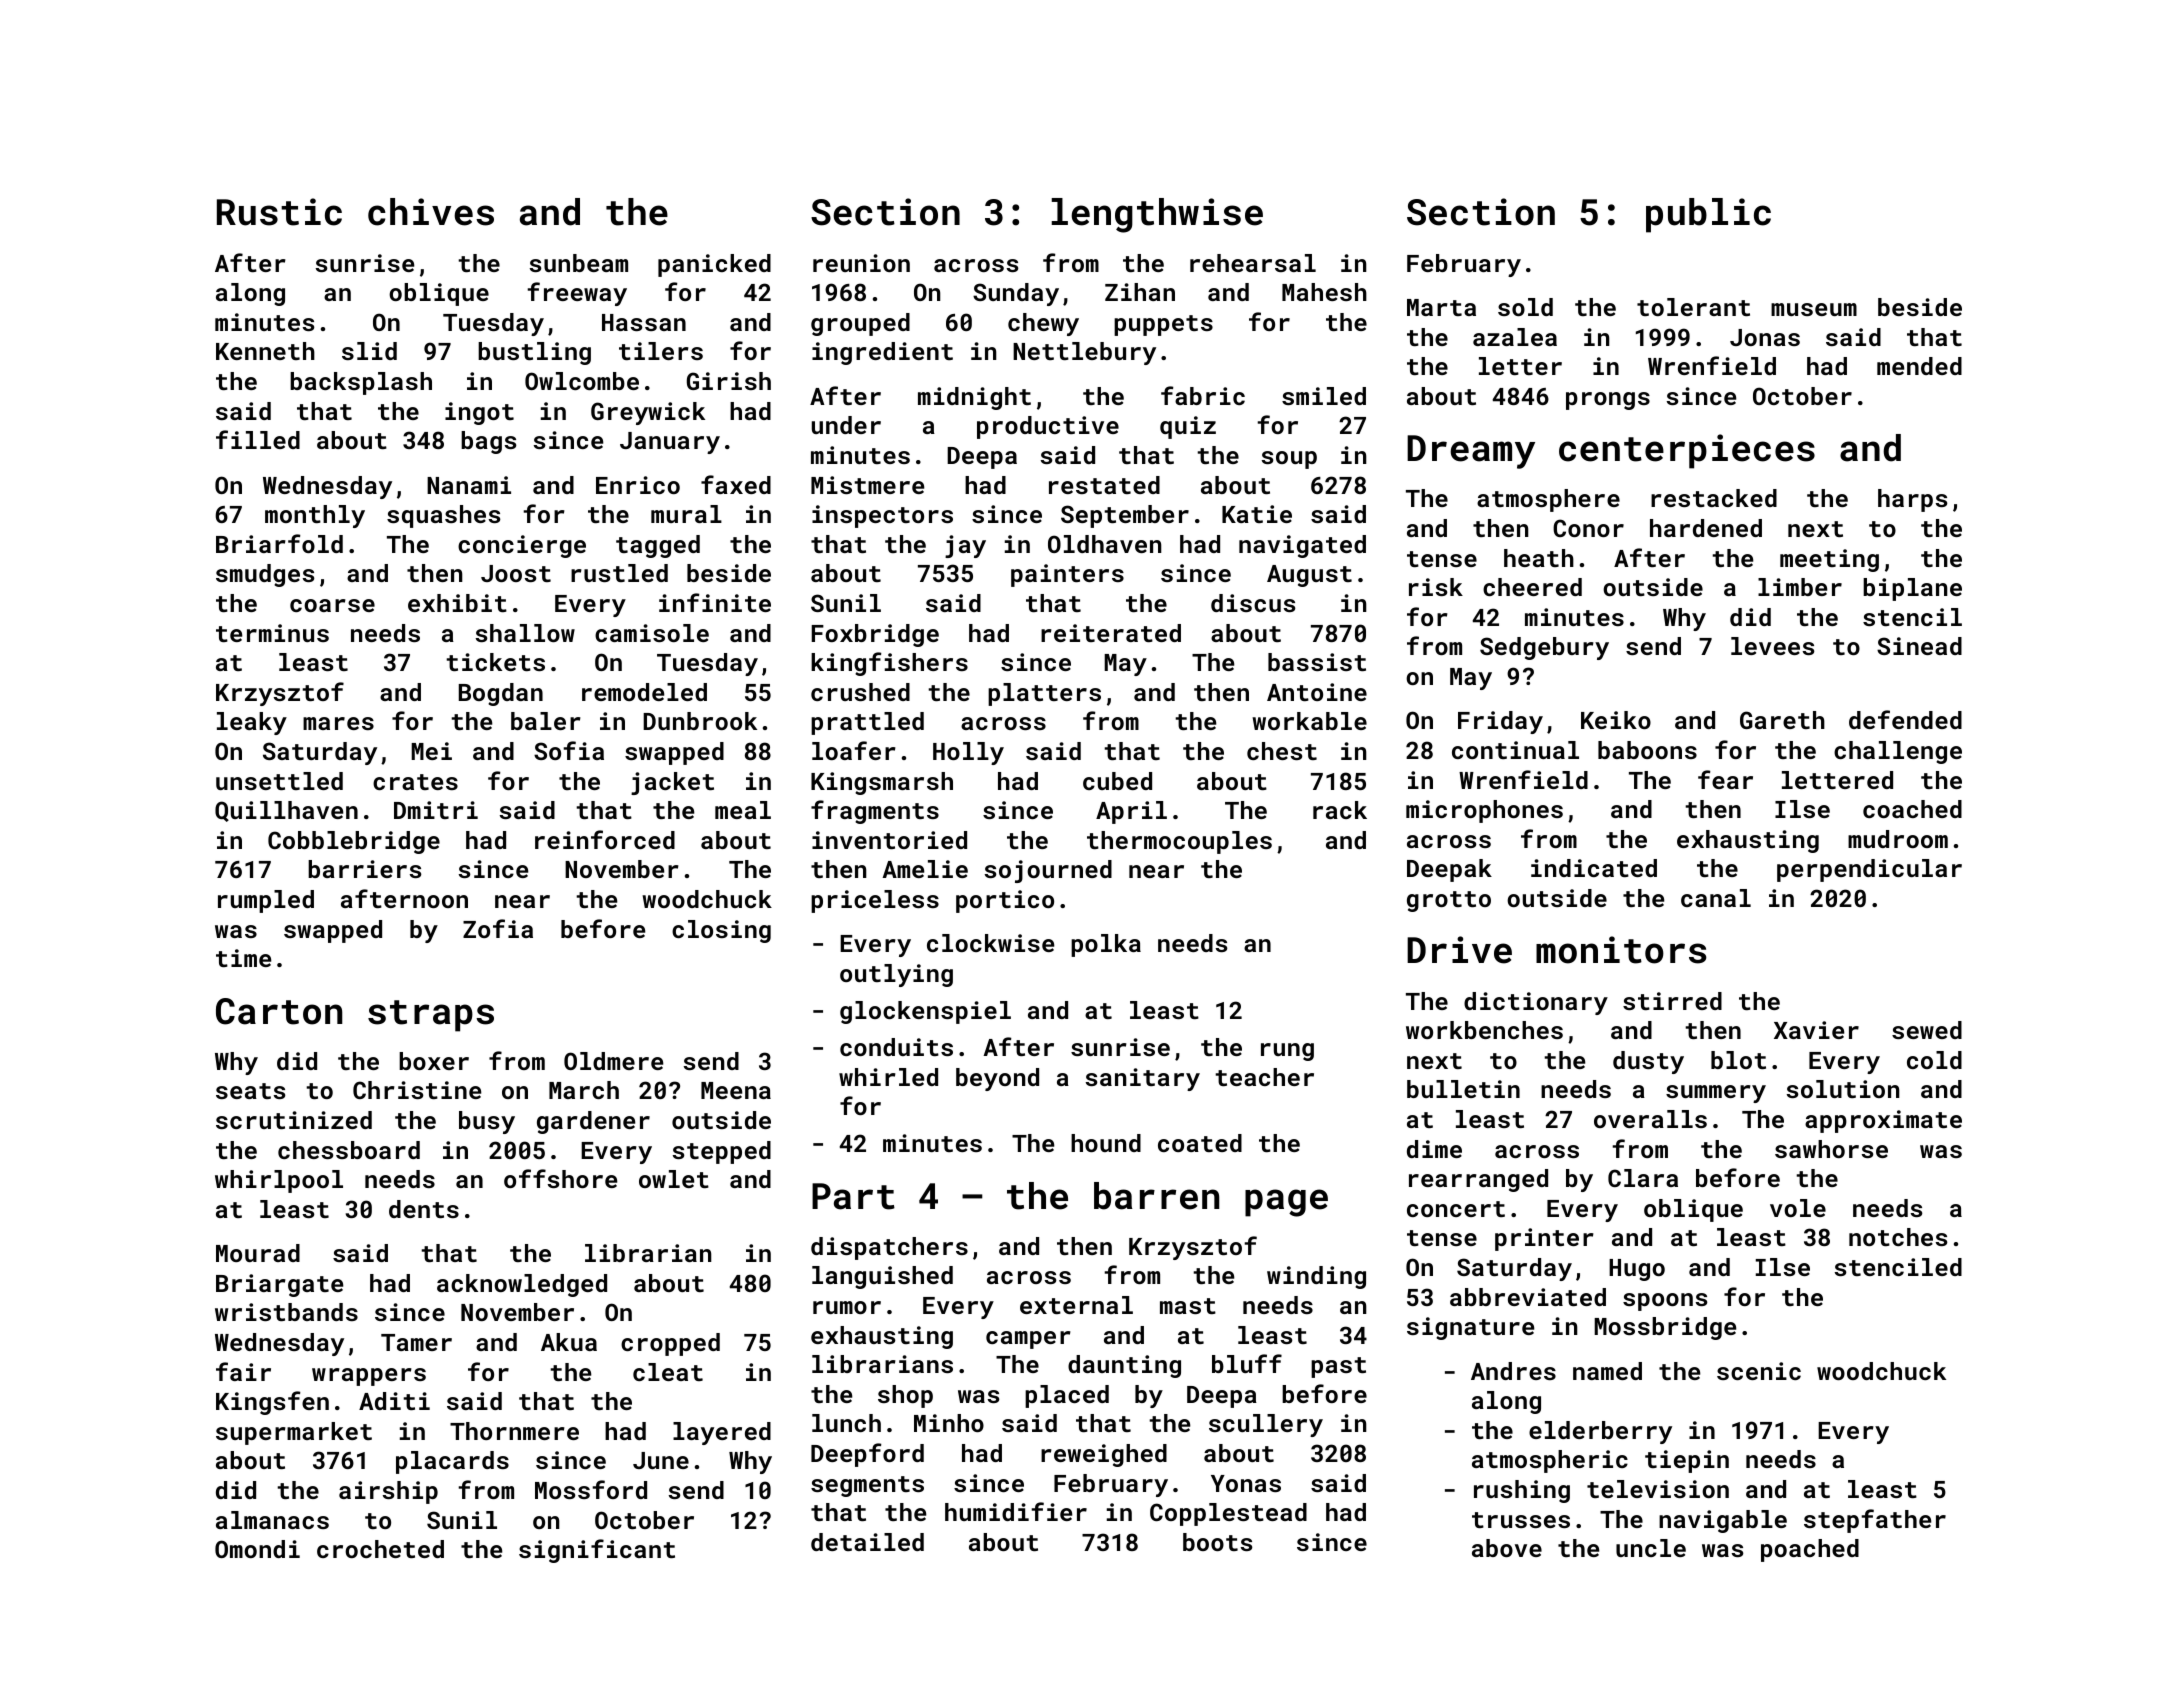 The width and height of the image is (2178, 1683). Describe the element at coordinates (431, 212) in the image. I see `chives` at that location.
